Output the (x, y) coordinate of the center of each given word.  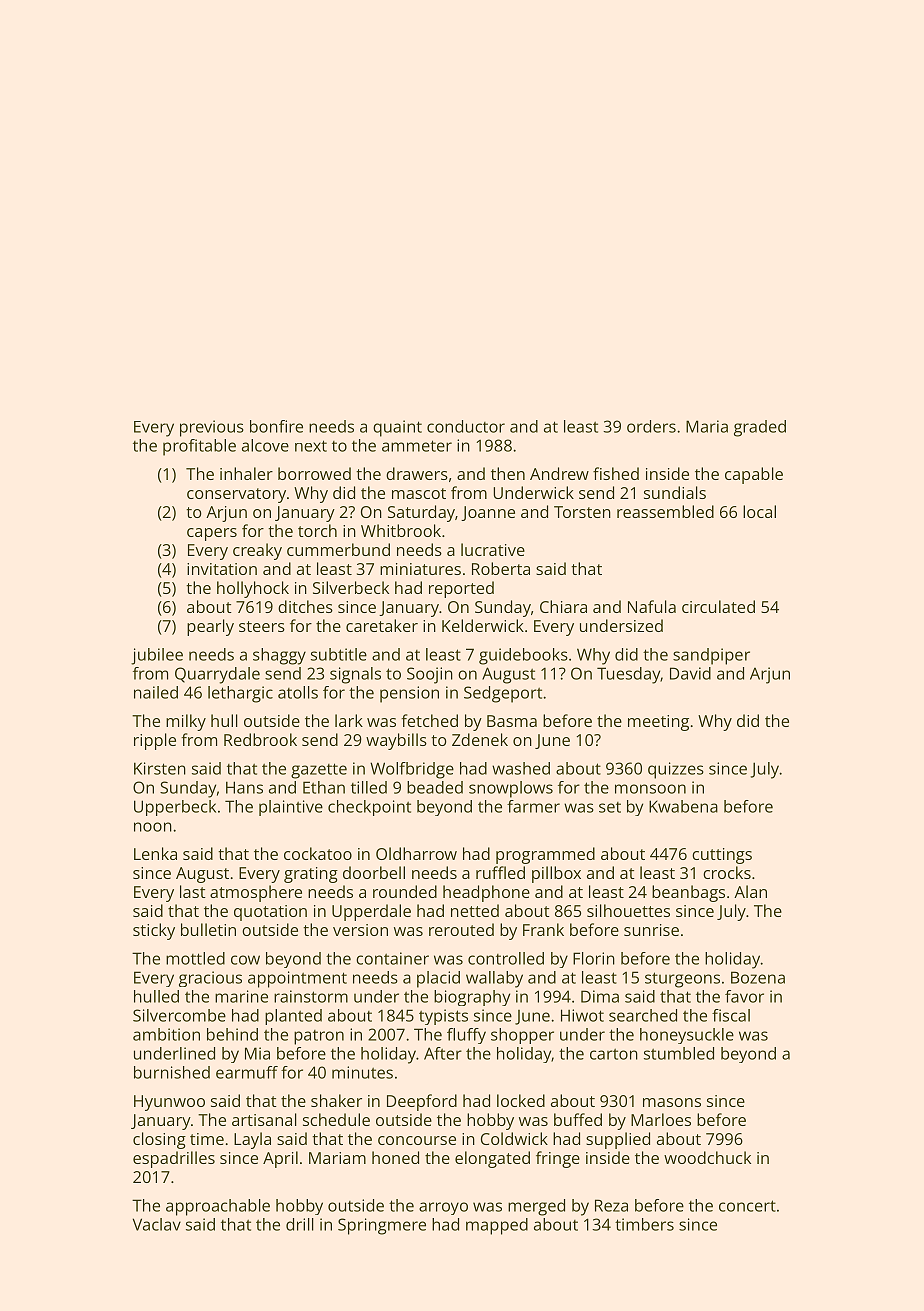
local (759, 511)
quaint (397, 428)
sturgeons (682, 980)
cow (245, 960)
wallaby (494, 979)
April (280, 1159)
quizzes (676, 770)
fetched (429, 720)
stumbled (679, 1053)
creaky (257, 551)
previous (212, 428)
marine (241, 996)
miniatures (420, 569)
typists (443, 1017)
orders (651, 426)
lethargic (240, 694)
